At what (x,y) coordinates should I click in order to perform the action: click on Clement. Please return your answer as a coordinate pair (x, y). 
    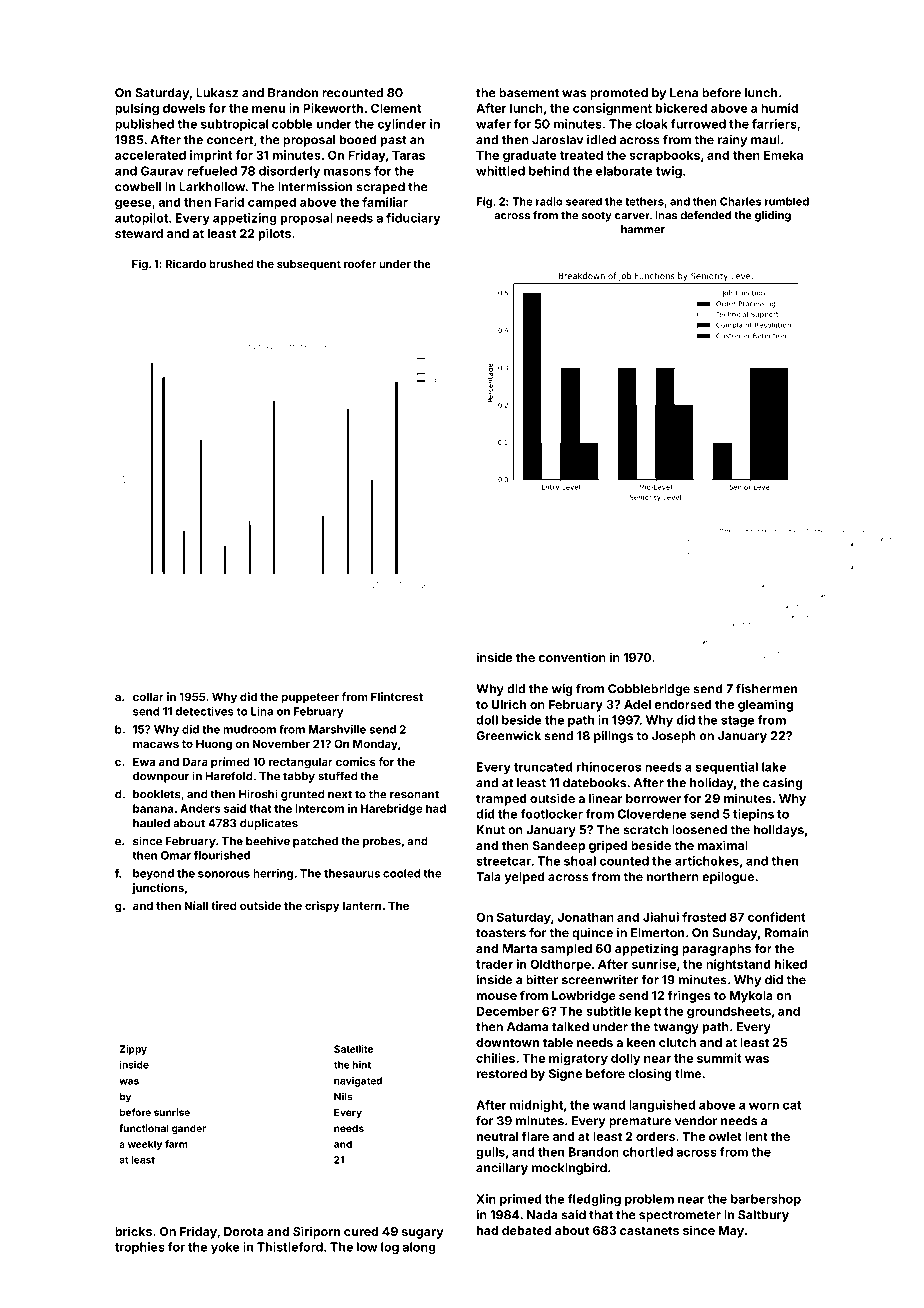
    Looking at the image, I should click on (396, 108).
